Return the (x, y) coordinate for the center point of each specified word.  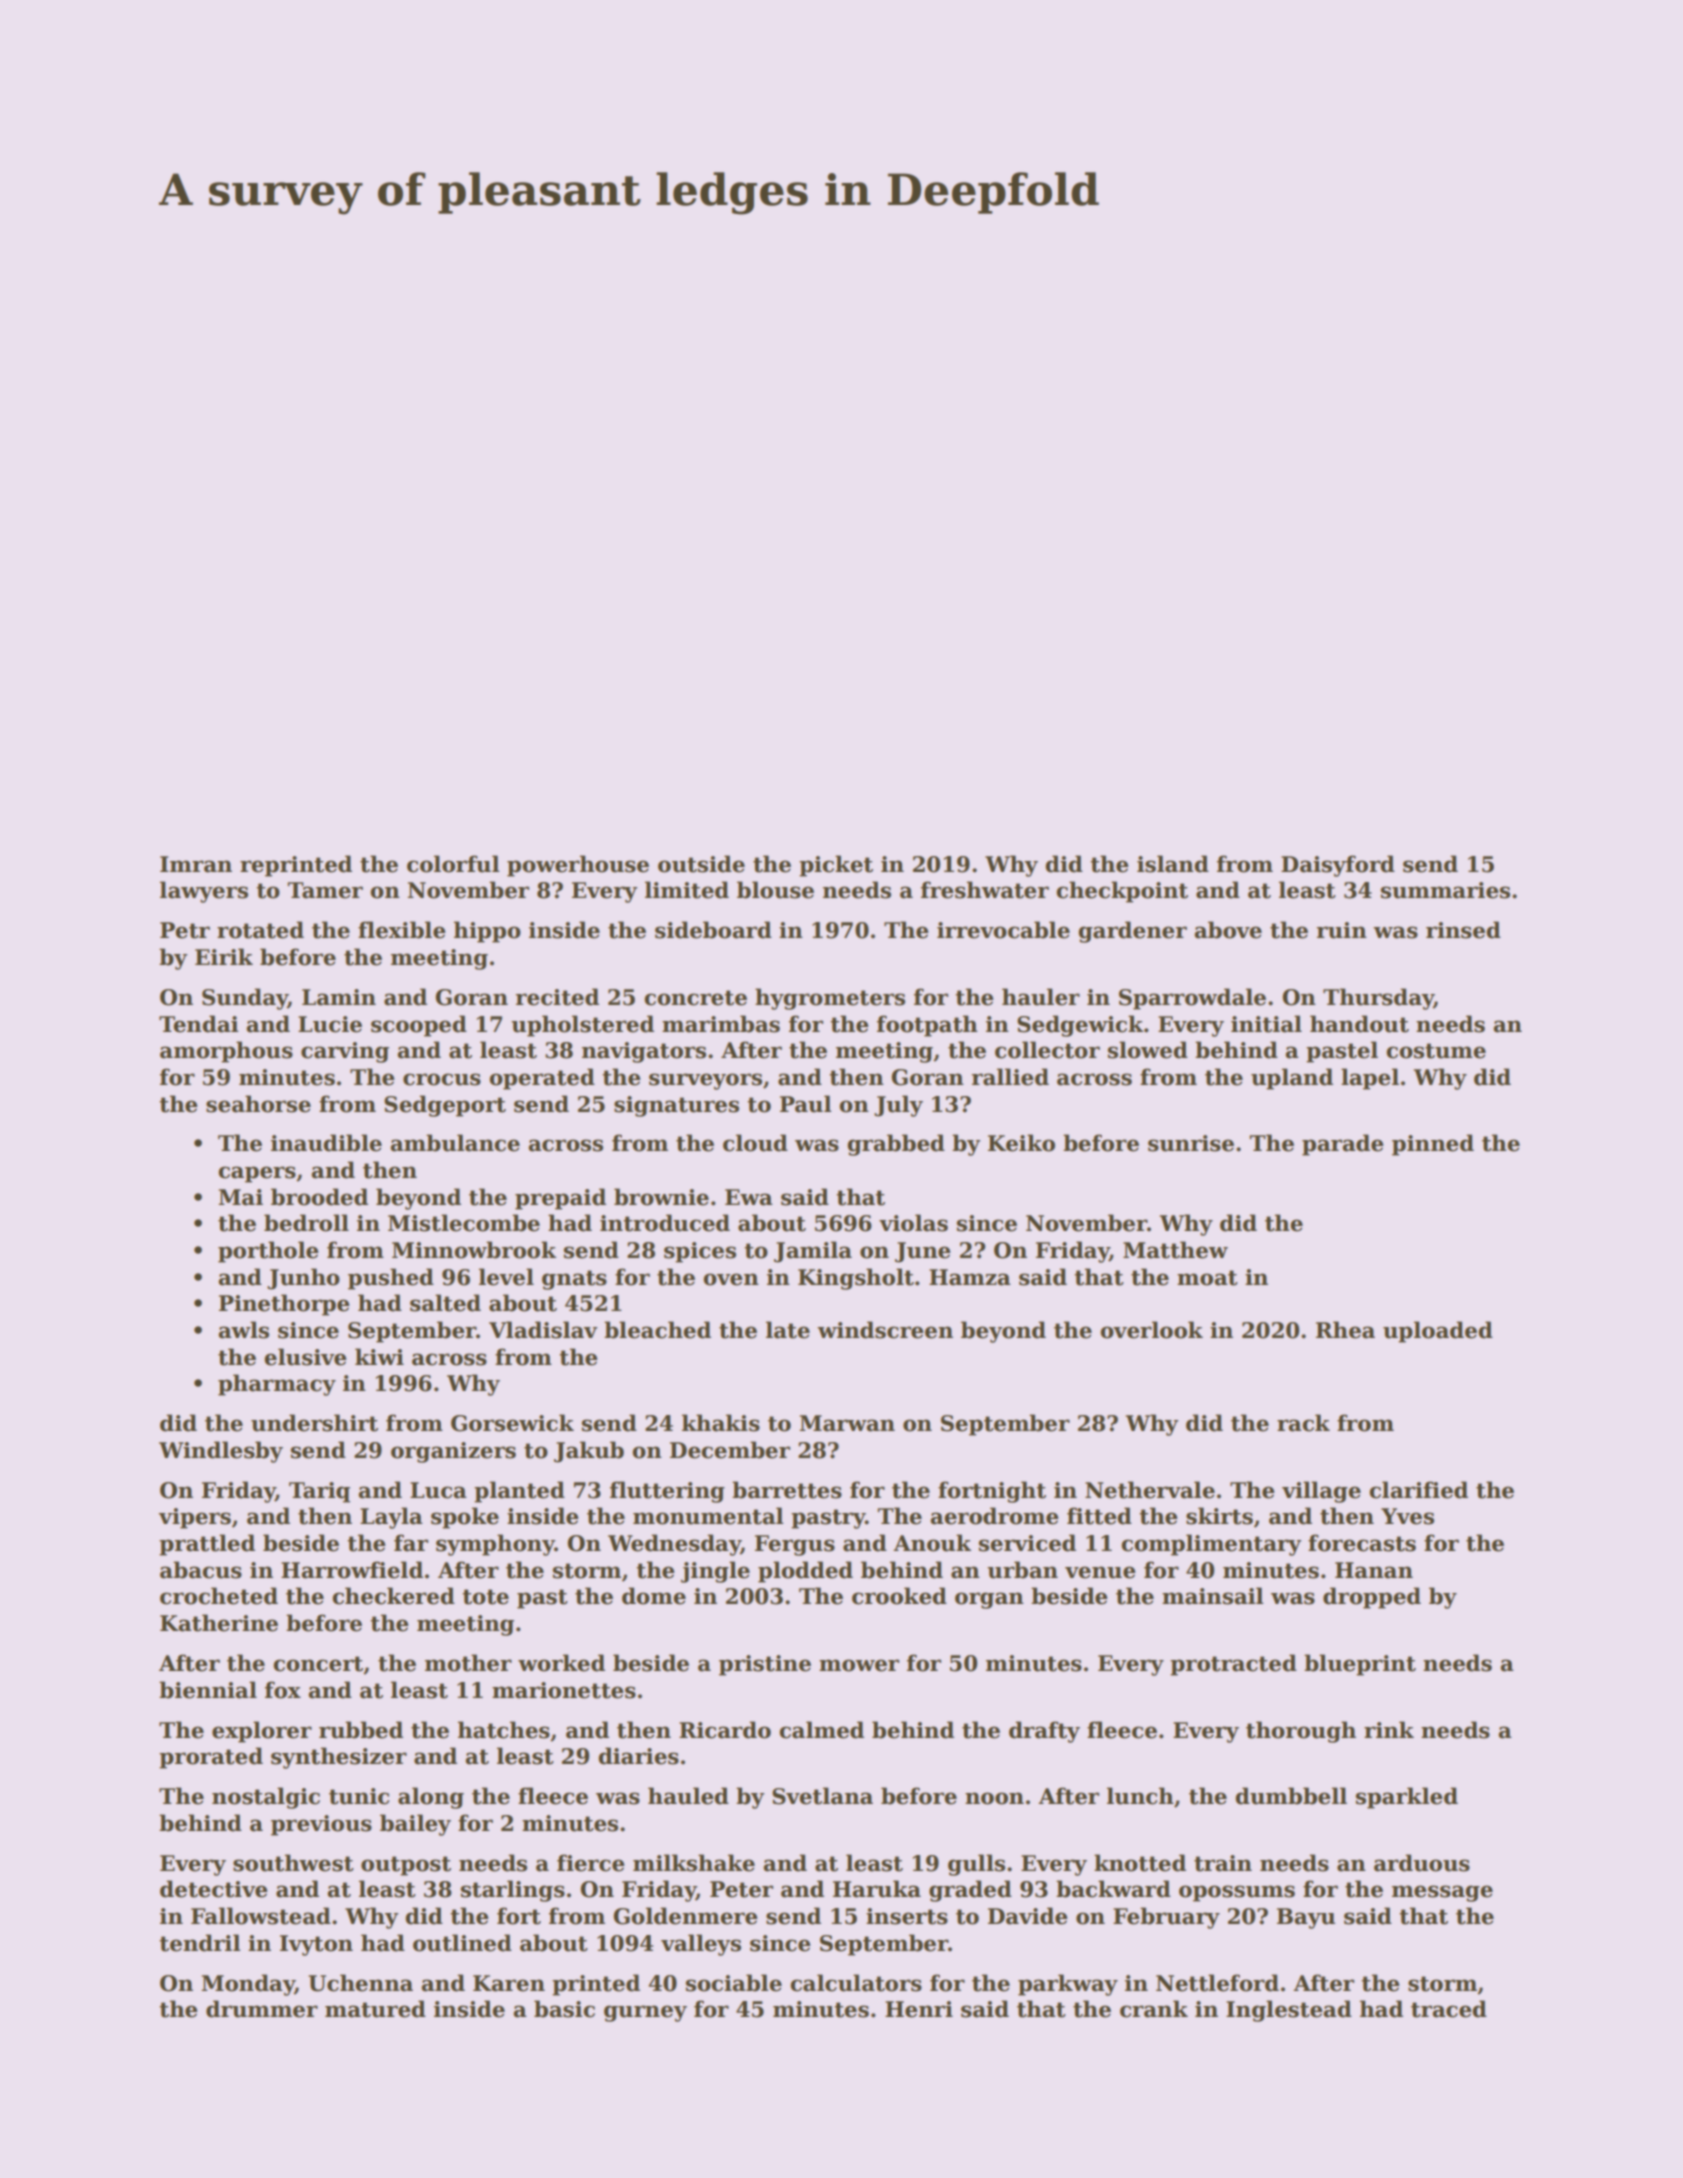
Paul (806, 1104)
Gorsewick (512, 1423)
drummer (262, 2009)
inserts (907, 1916)
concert (318, 1665)
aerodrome (995, 1516)
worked (561, 1663)
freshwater (985, 890)
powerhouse (578, 866)
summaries (1445, 890)
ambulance (455, 1143)
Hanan (1374, 1570)
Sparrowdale (1192, 999)
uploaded (1438, 1332)
